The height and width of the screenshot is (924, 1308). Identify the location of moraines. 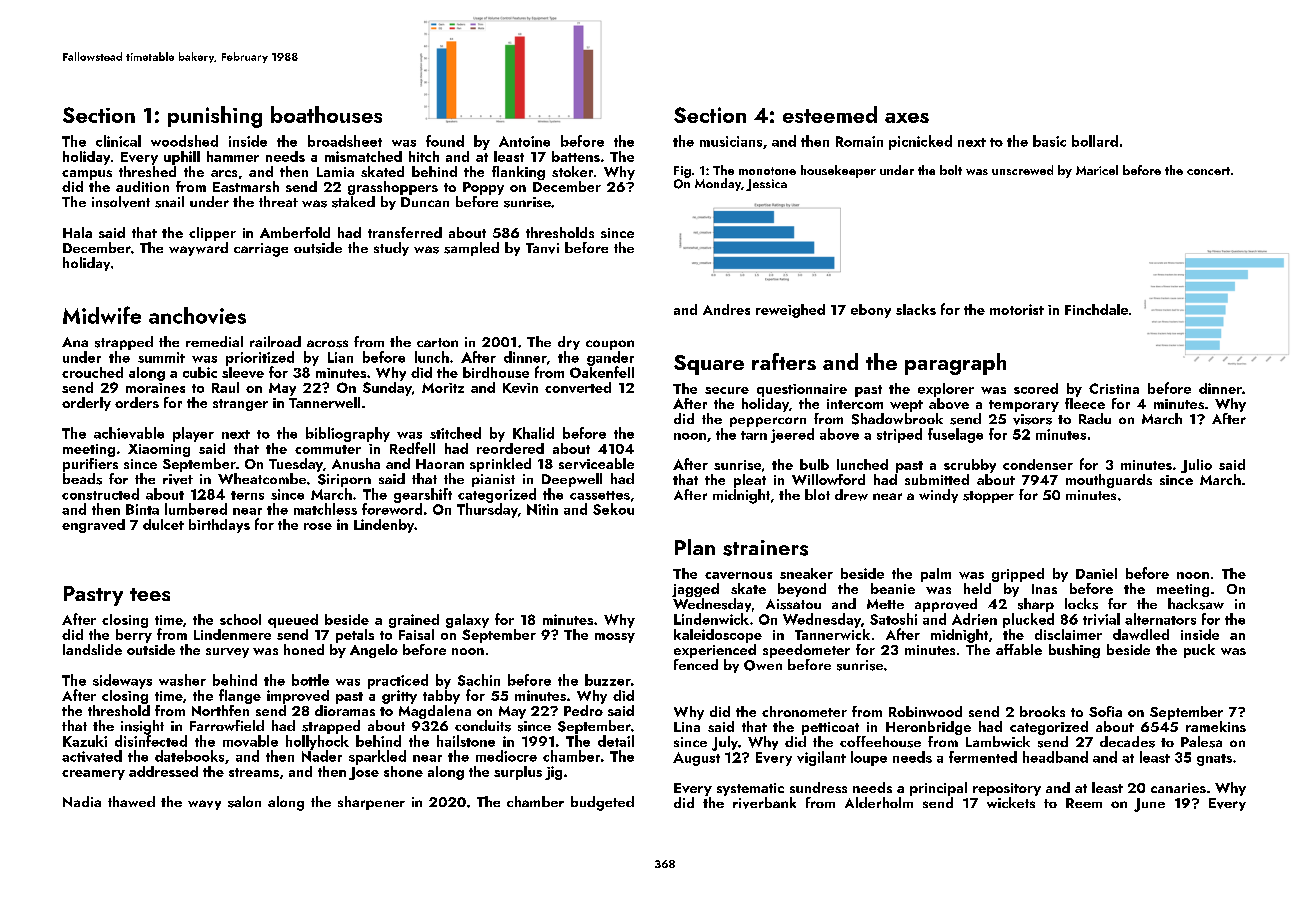
(155, 388).
